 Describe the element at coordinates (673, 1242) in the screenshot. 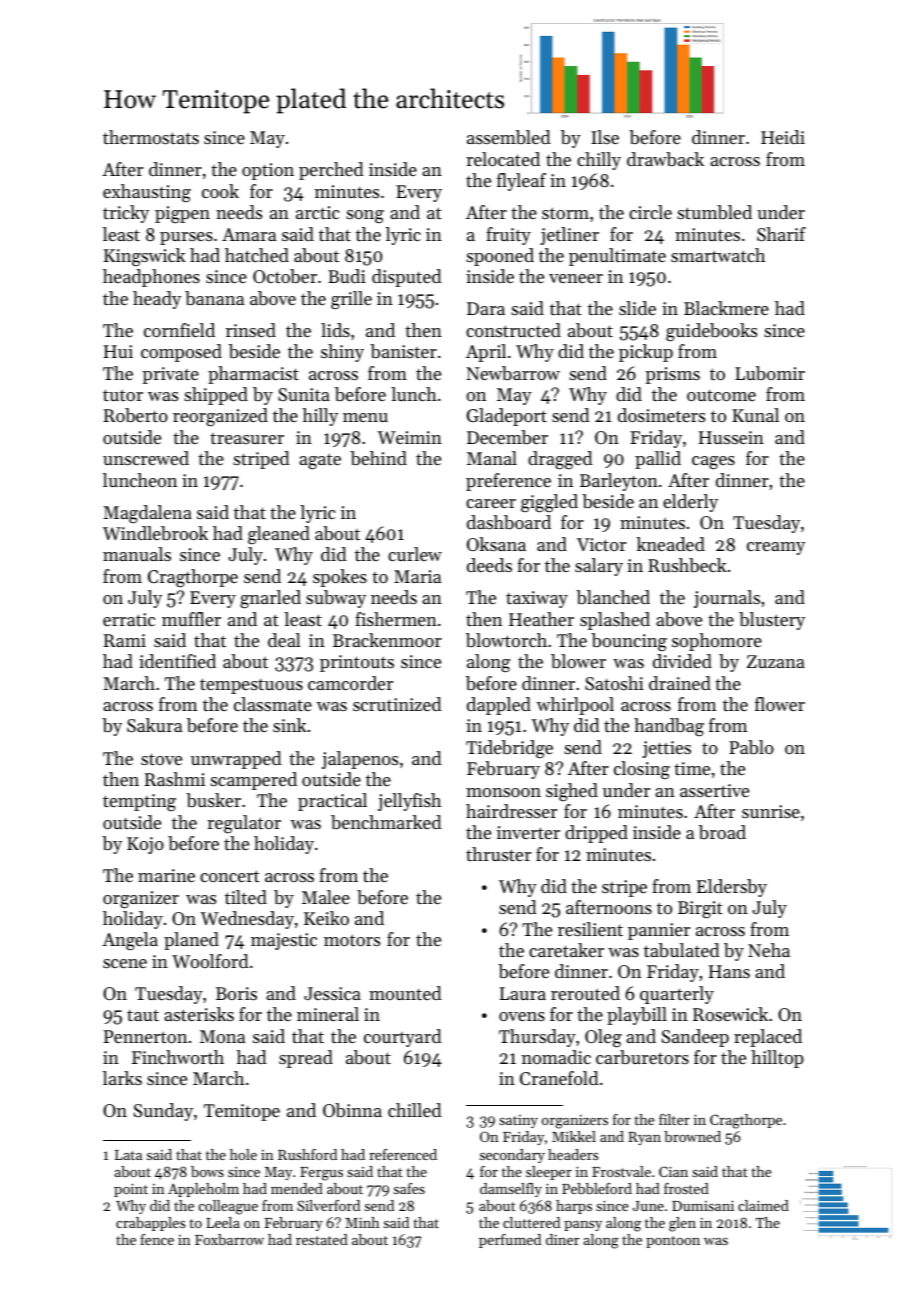

I see `pontoon` at that location.
